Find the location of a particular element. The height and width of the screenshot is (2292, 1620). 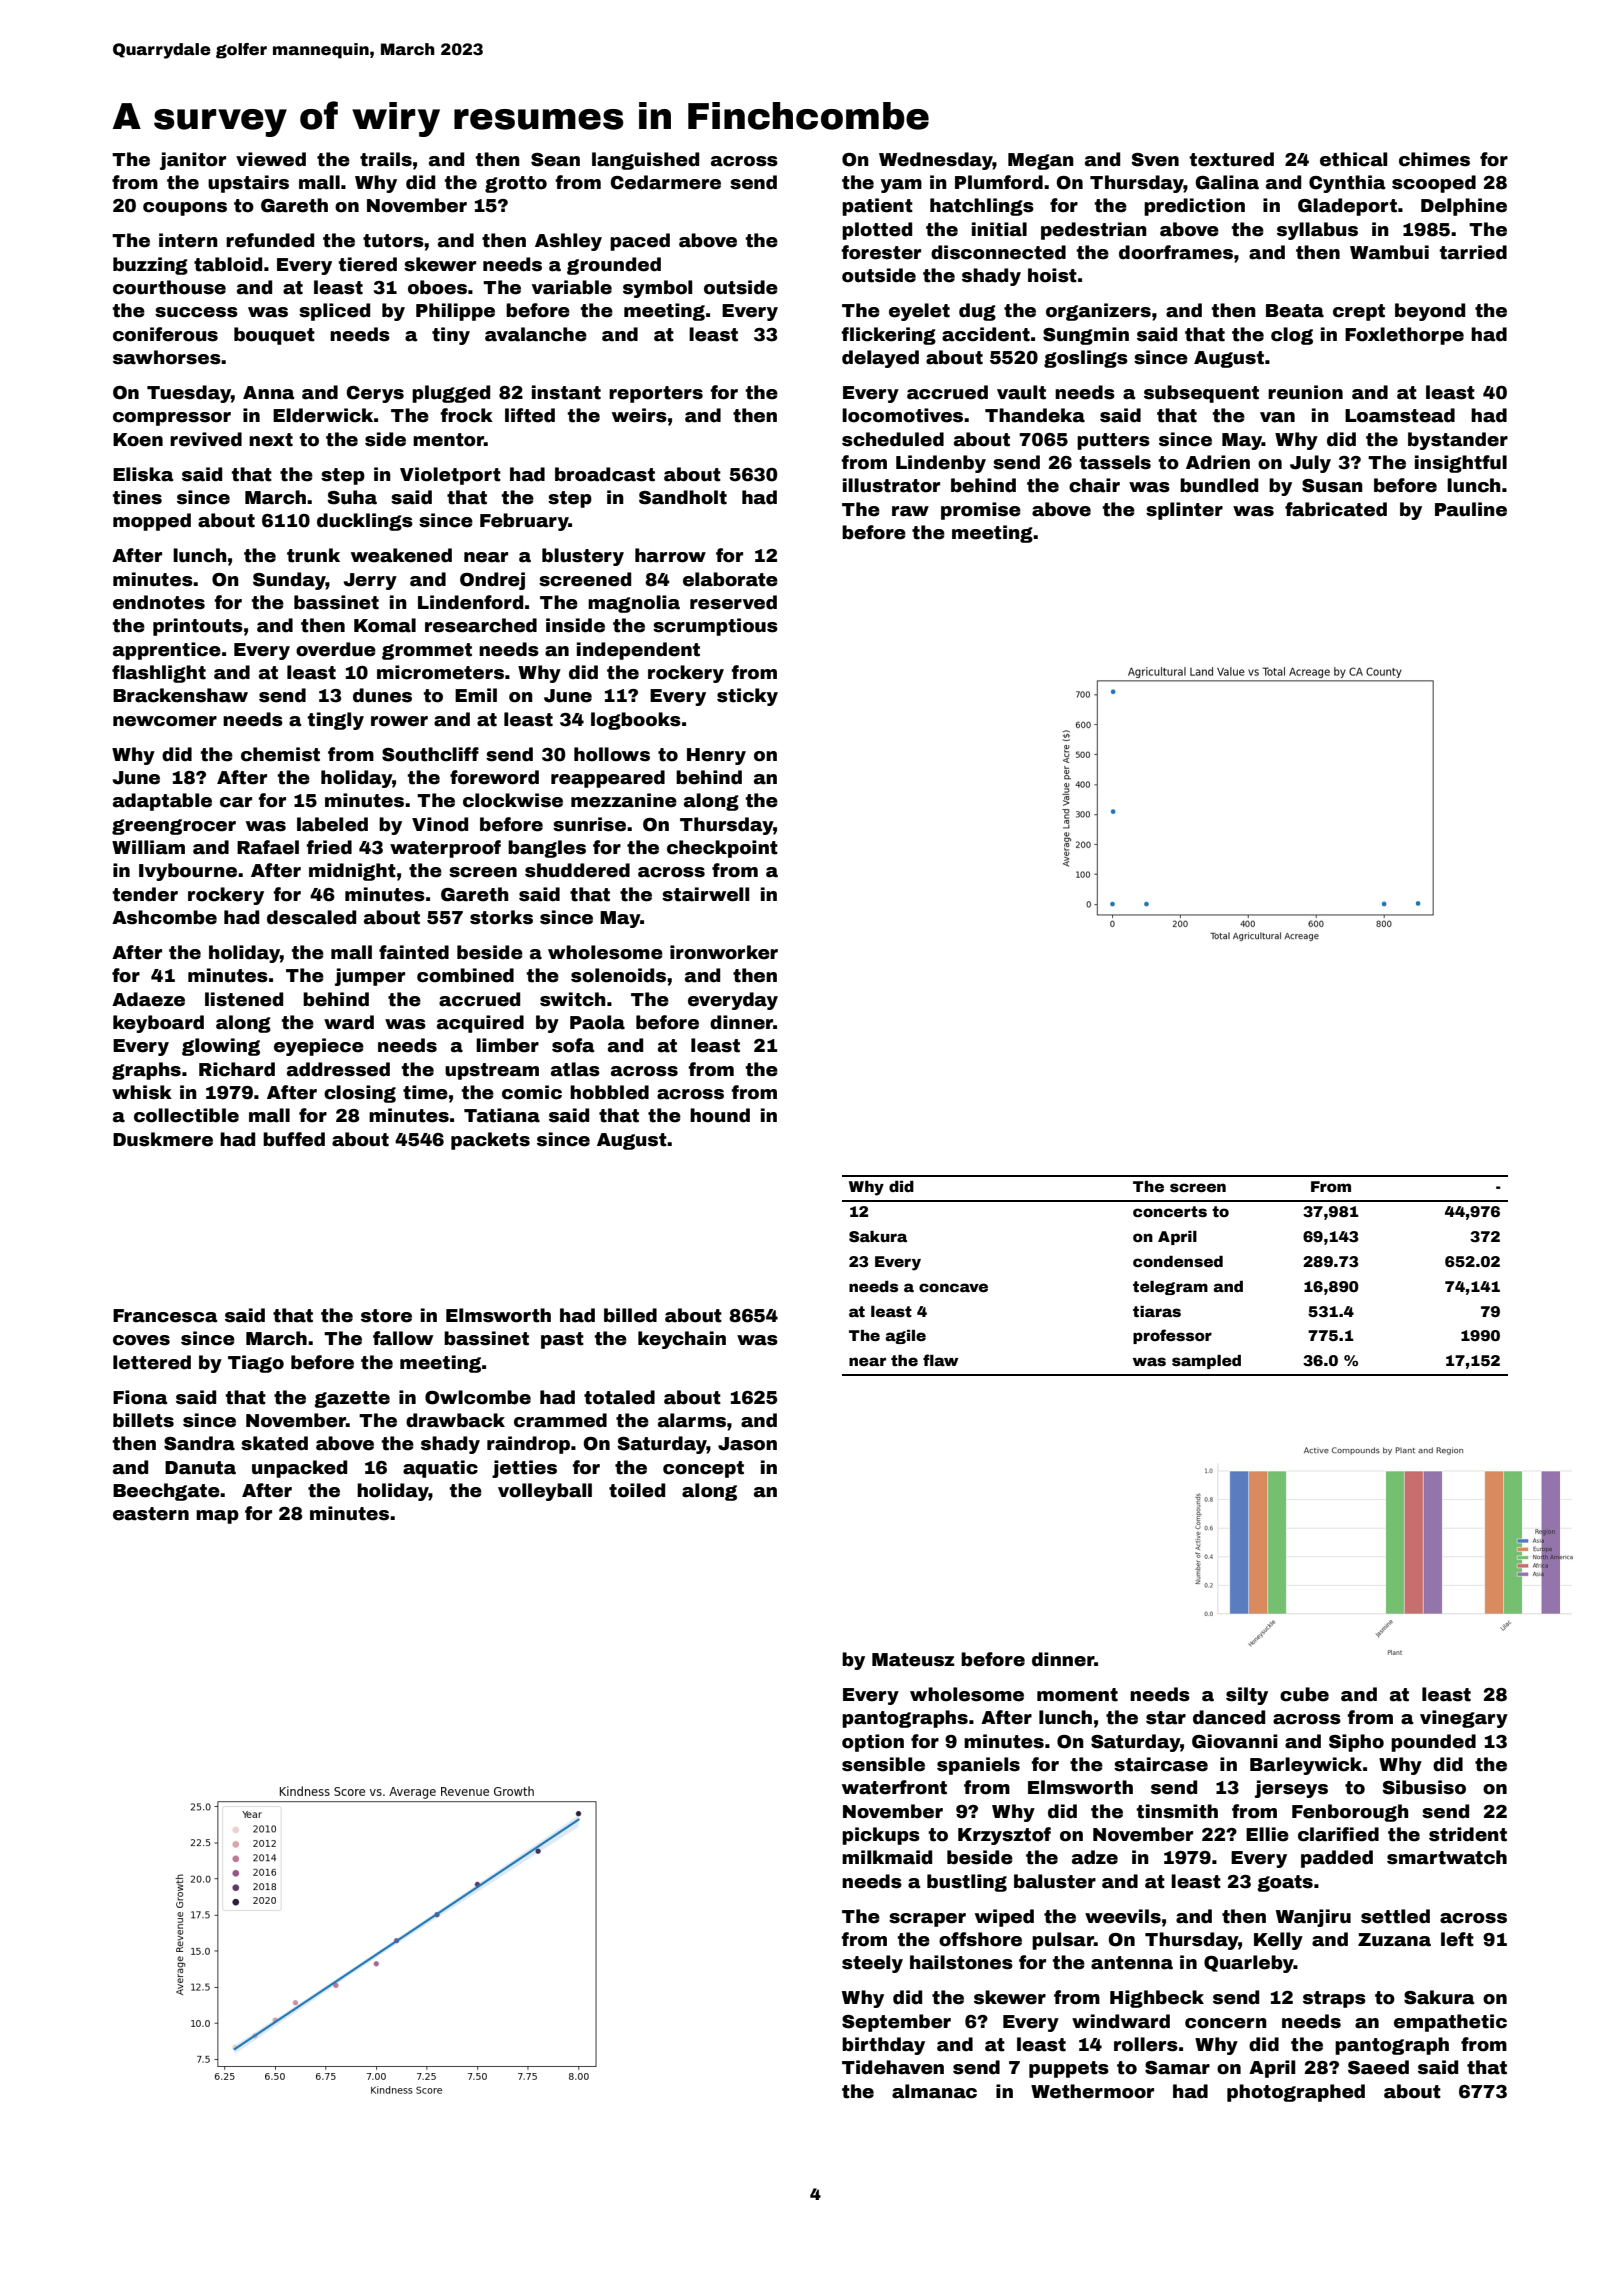

coniferous is located at coordinates (165, 334).
